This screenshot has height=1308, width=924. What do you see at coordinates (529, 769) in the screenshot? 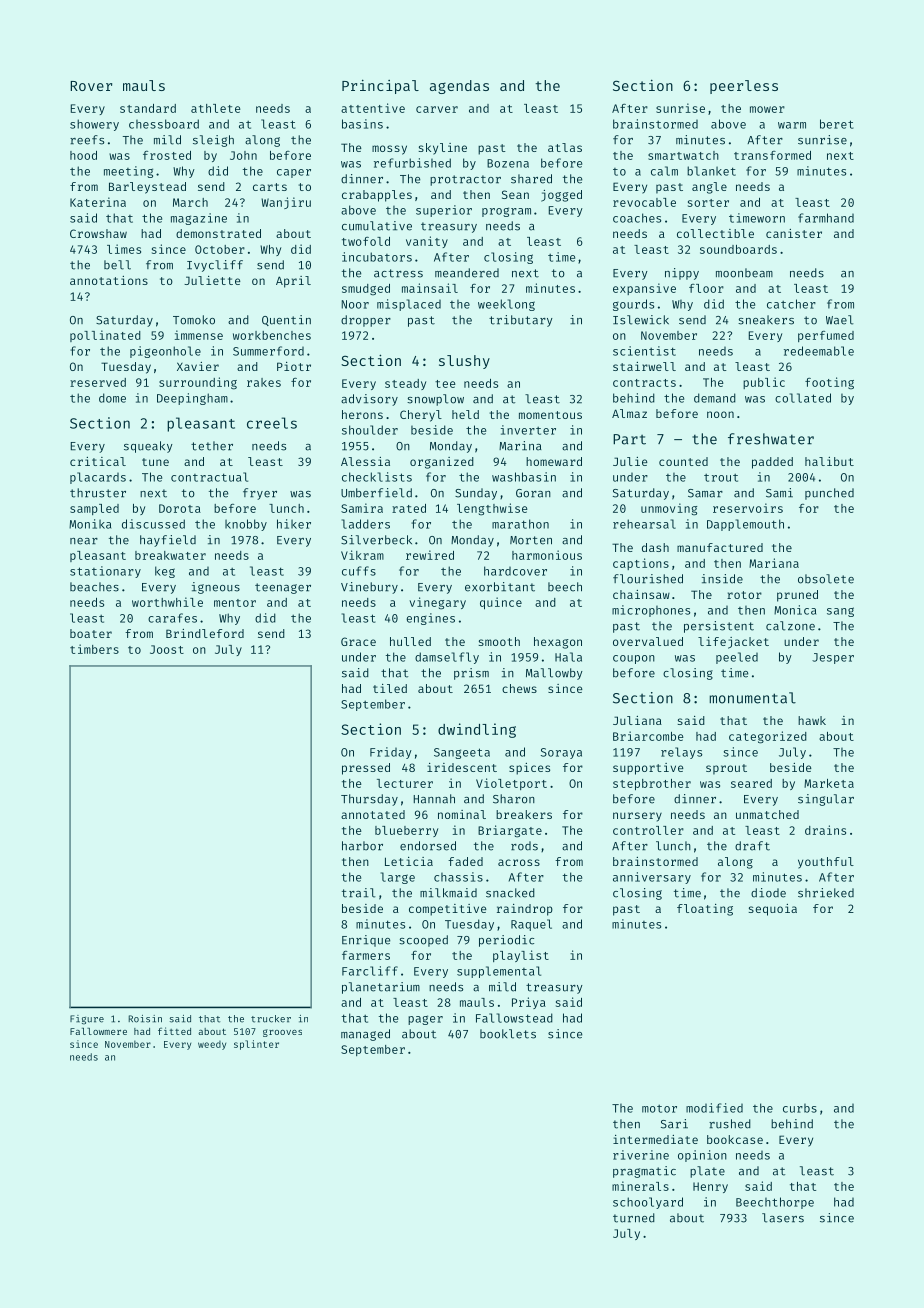
I see `spices` at bounding box center [529, 769].
